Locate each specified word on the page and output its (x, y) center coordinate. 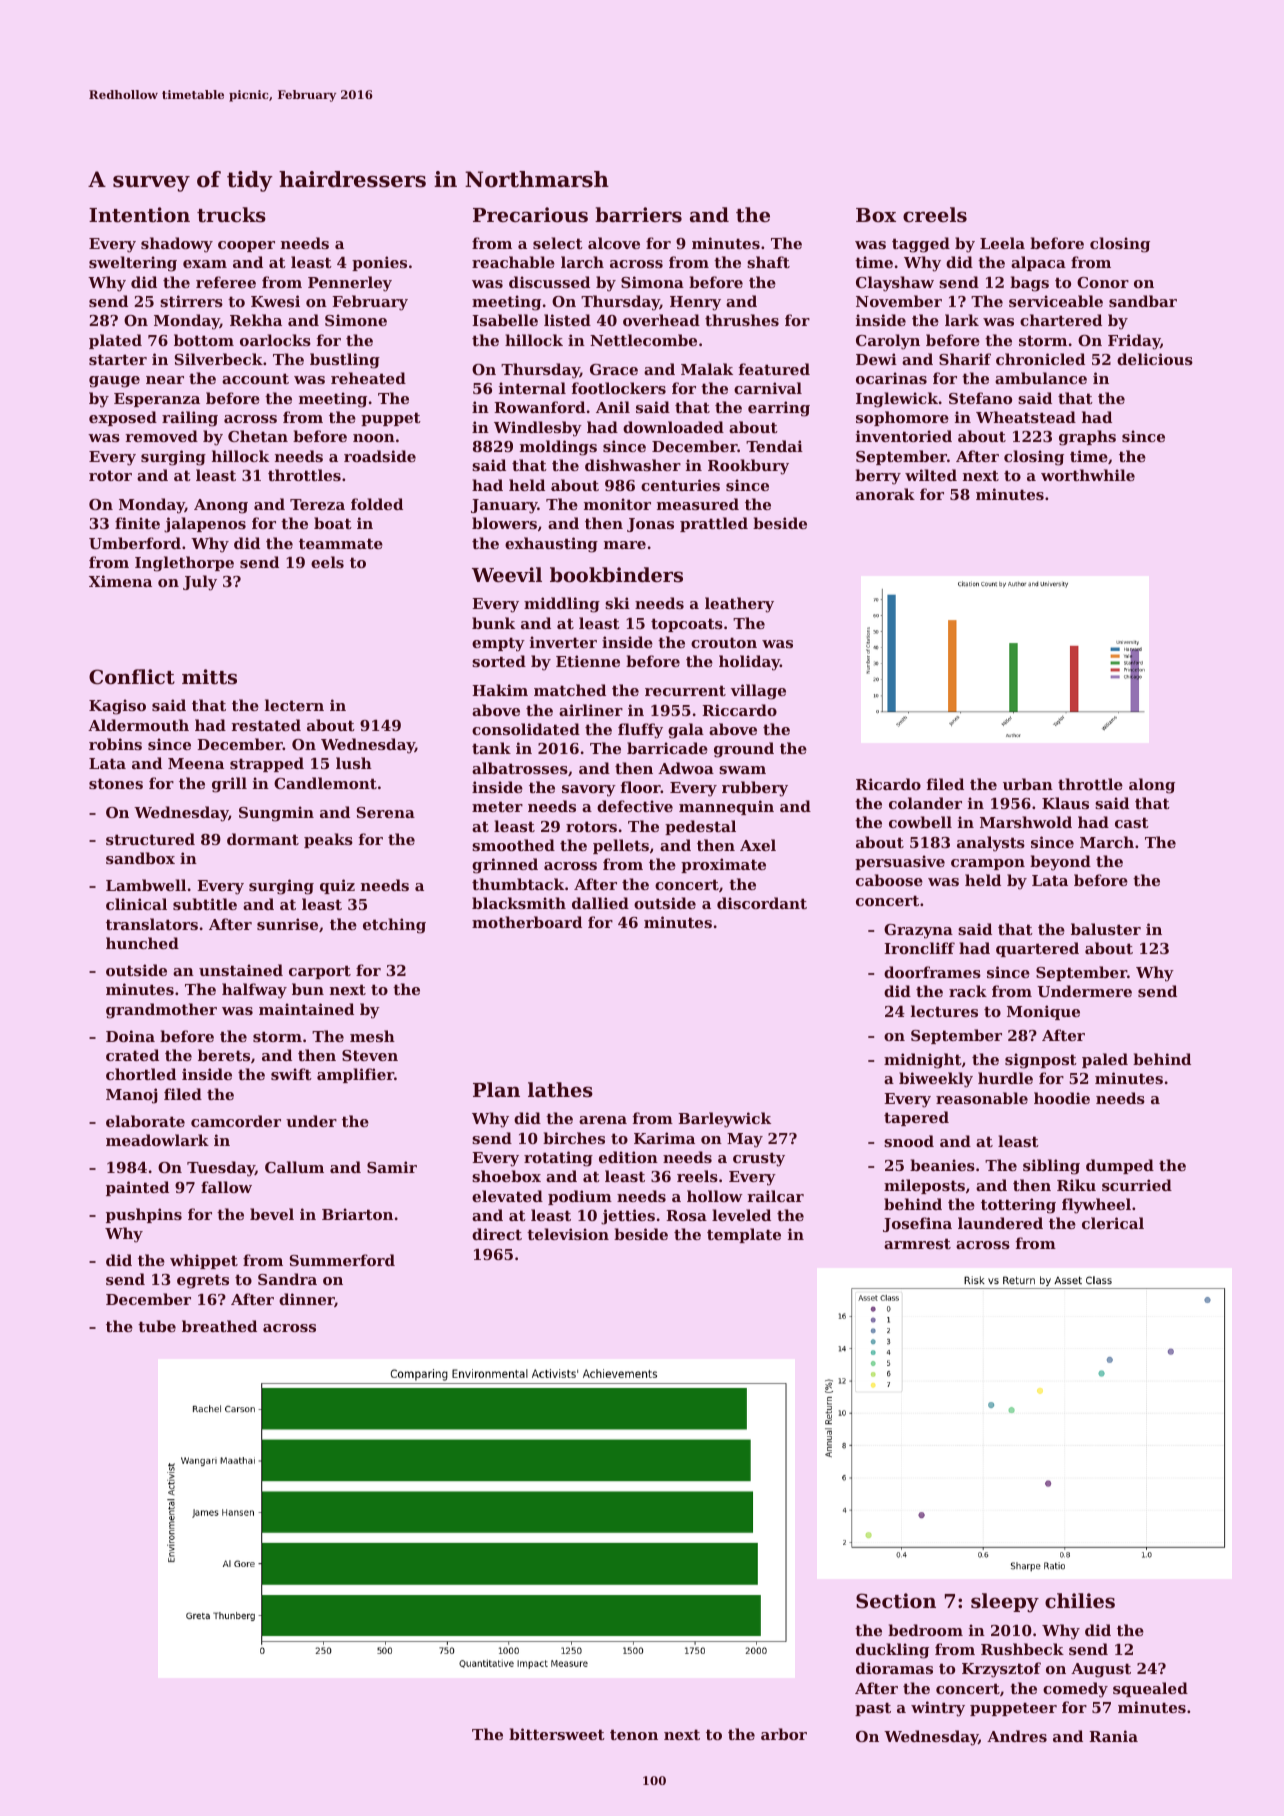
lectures (944, 1011)
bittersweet (557, 1734)
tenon (634, 1734)
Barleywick (724, 1120)
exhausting (551, 545)
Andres (1017, 1736)
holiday (749, 663)
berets (224, 1055)
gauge (114, 382)
